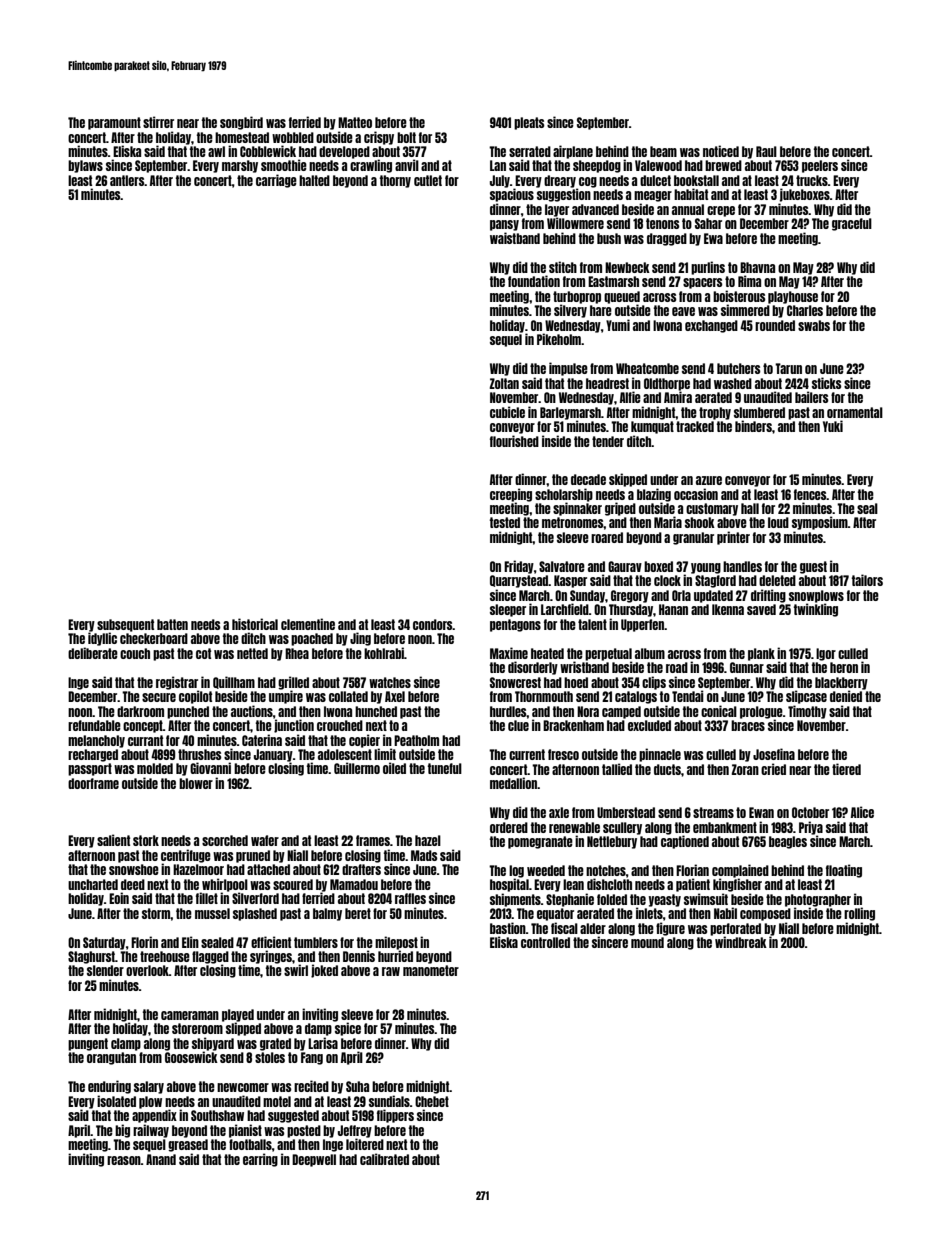 The height and width of the screenshot is (1233, 952). Describe the element at coordinates (741, 942) in the screenshot. I see `windbreak` at that location.
